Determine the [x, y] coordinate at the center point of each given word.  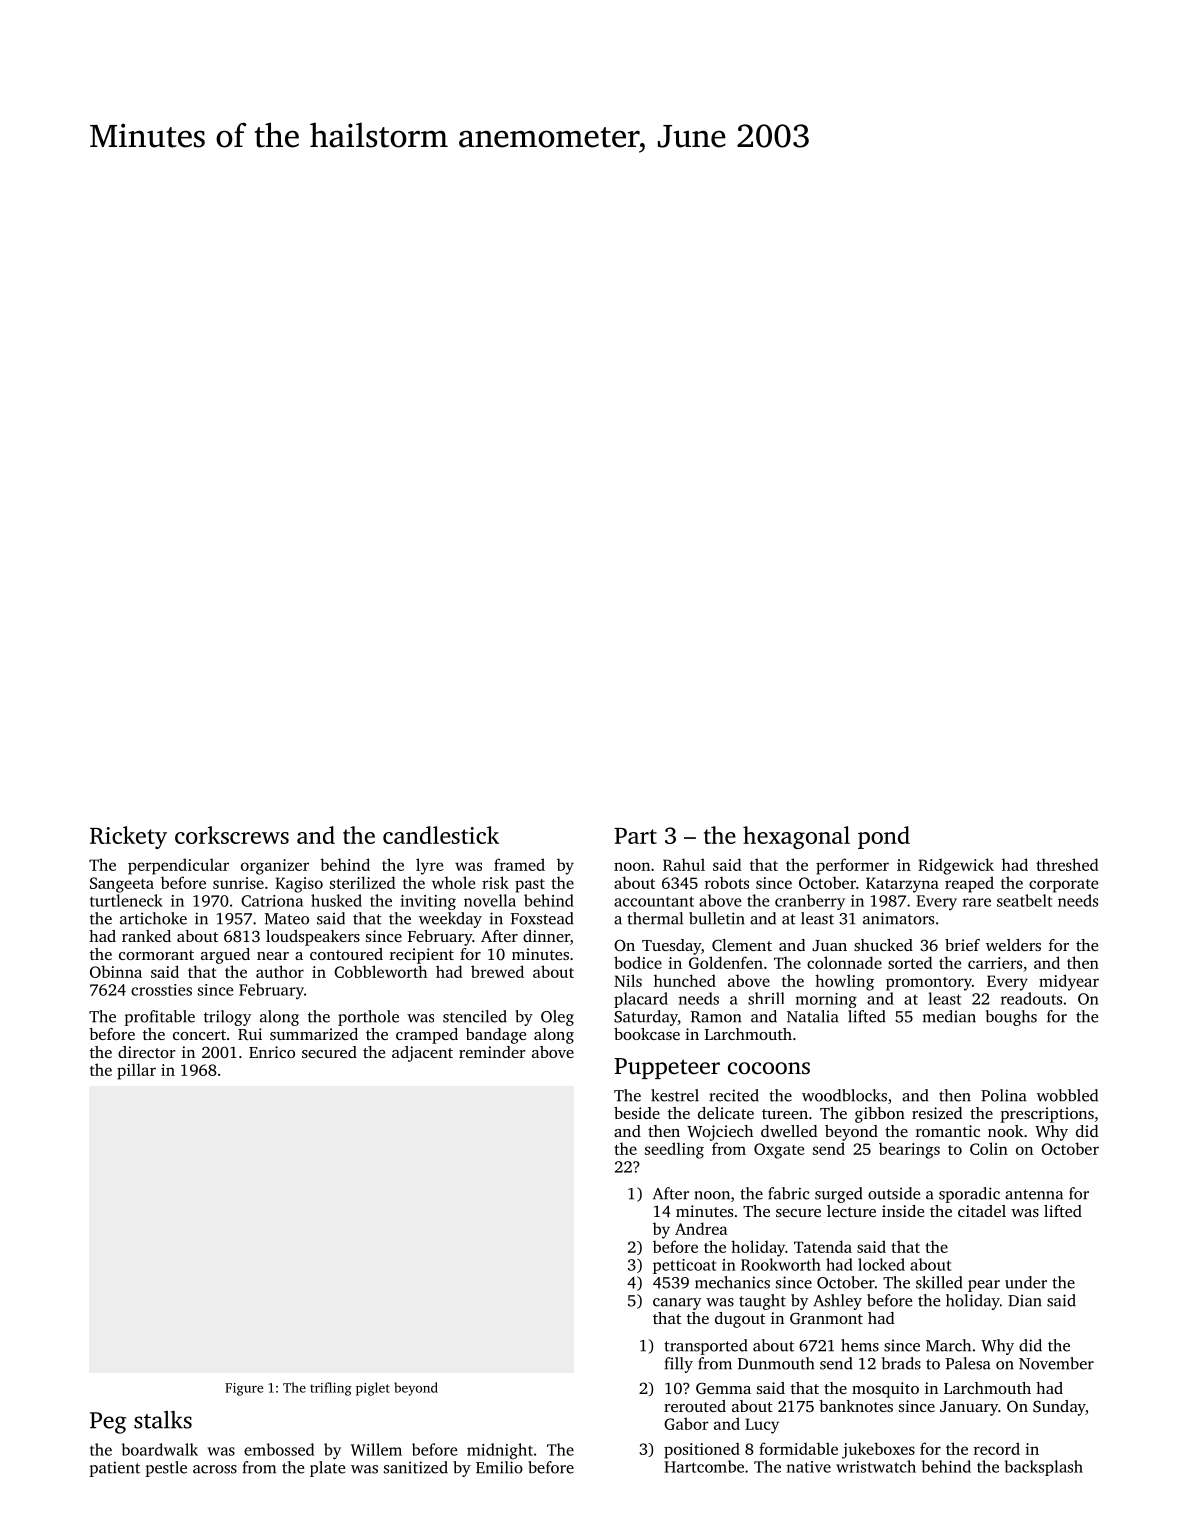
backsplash [1043, 1468]
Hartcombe [704, 1466]
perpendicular [178, 866]
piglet [373, 1389]
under [1026, 1282]
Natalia [813, 1016]
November [1056, 1363]
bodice [638, 962]
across [215, 1469]
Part [635, 836]
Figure [244, 1389]
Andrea [701, 1228]
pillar [136, 1071]
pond [884, 837]
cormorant [156, 955]
